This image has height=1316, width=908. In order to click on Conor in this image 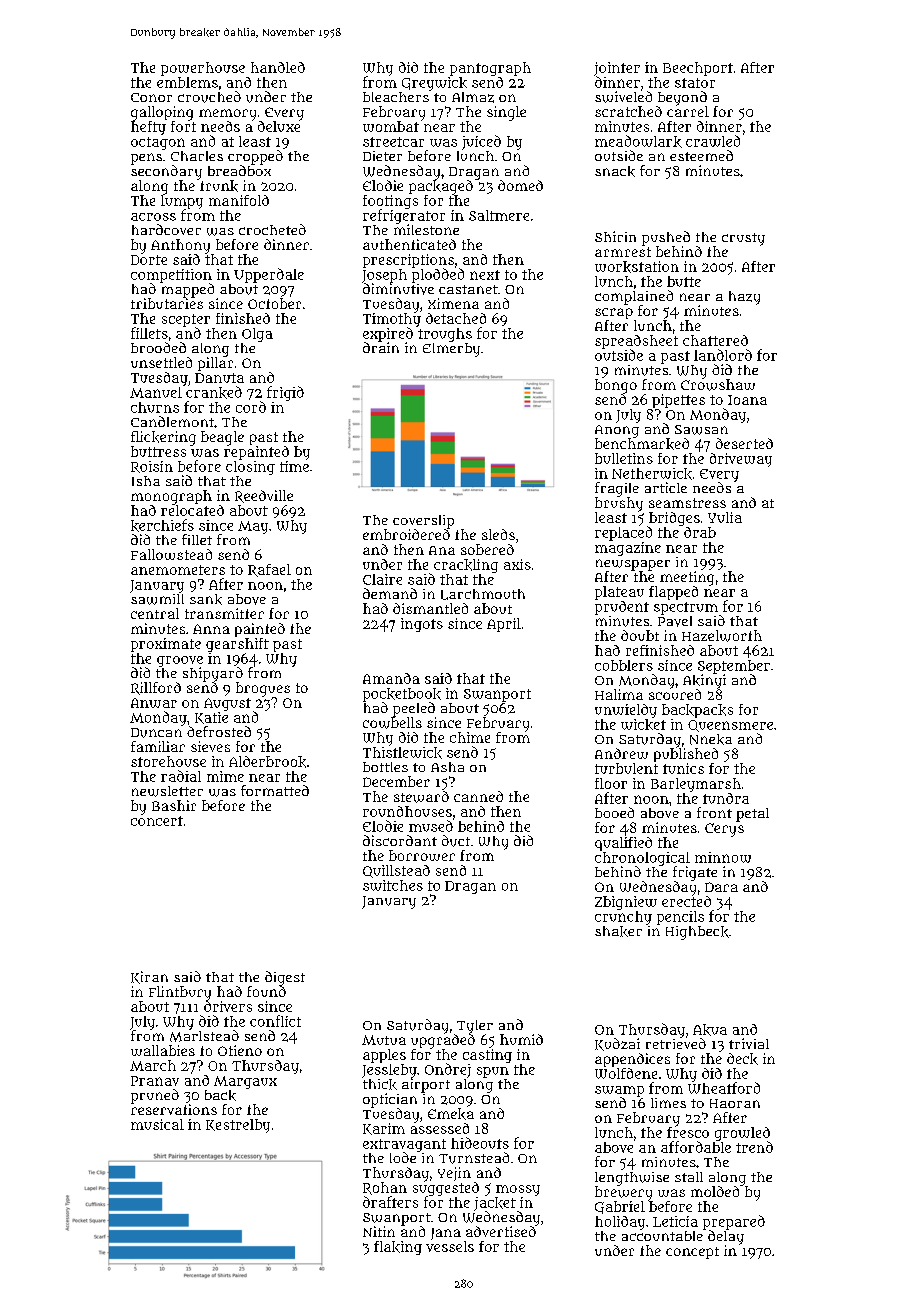, I will do `click(151, 97)`.
